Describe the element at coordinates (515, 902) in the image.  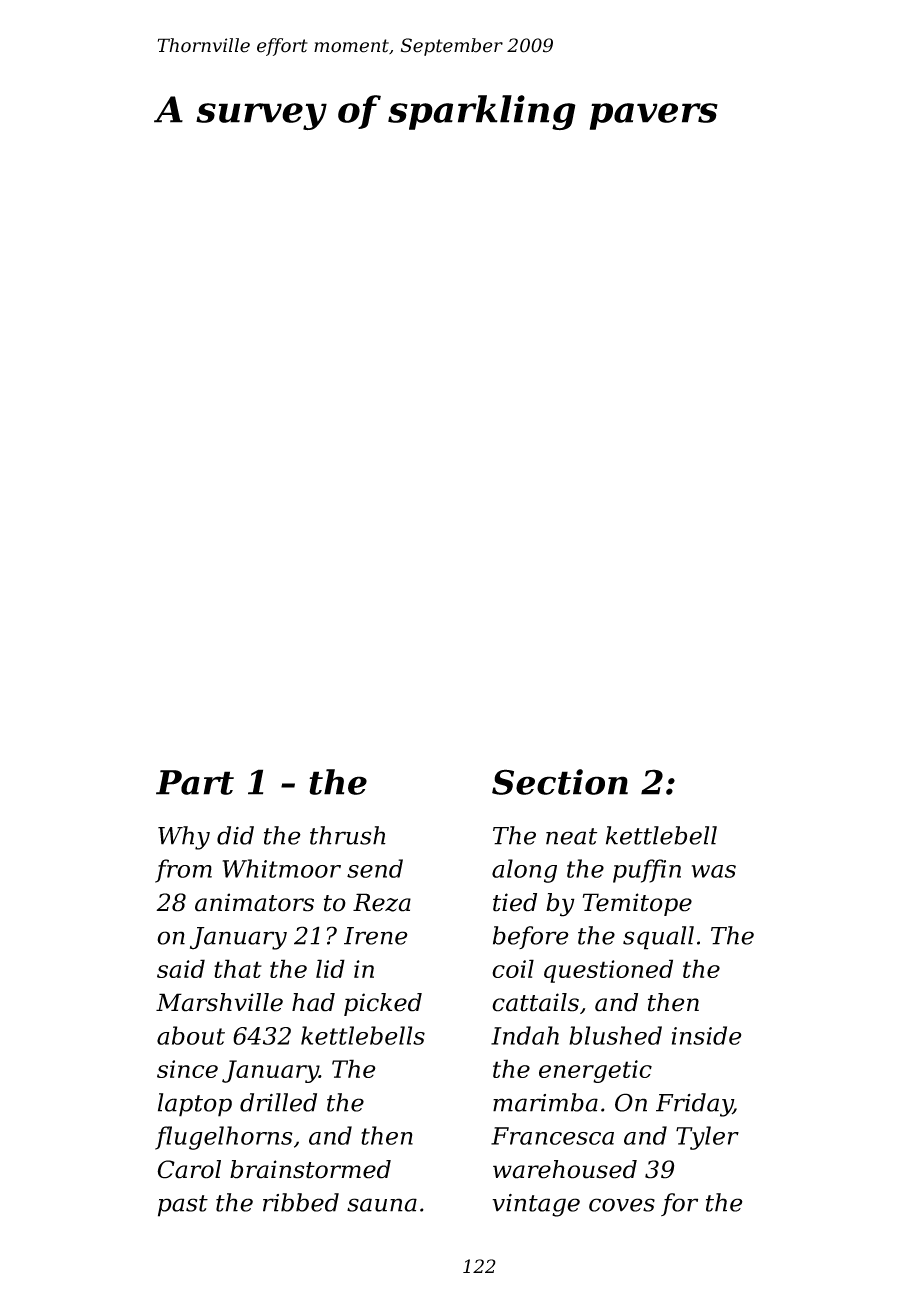
I see `tied` at that location.
